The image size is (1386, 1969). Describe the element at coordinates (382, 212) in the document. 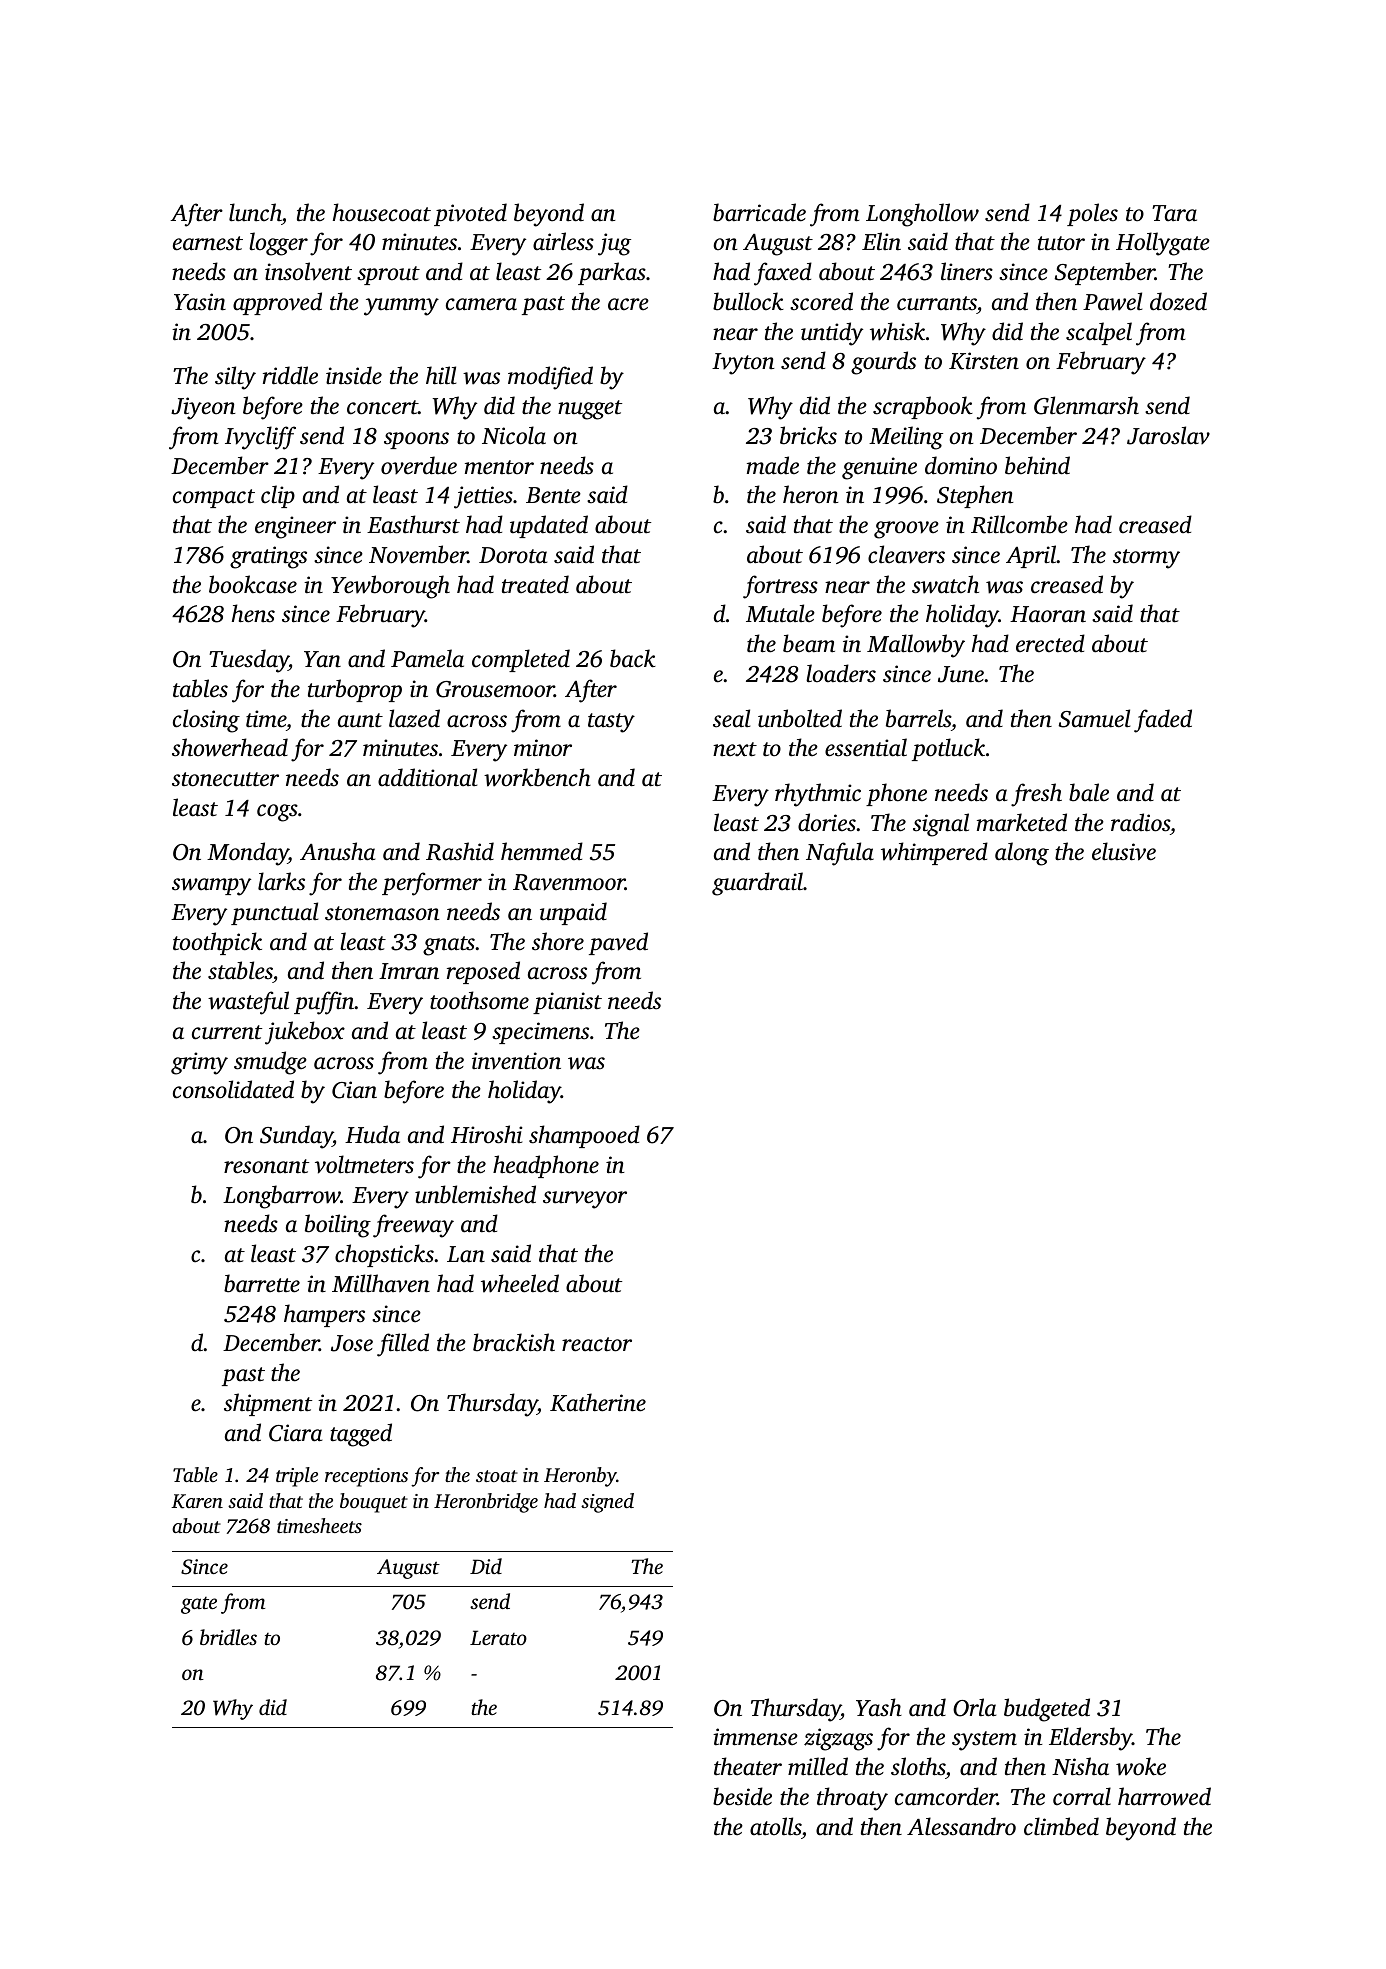

I see `housecoat` at that location.
